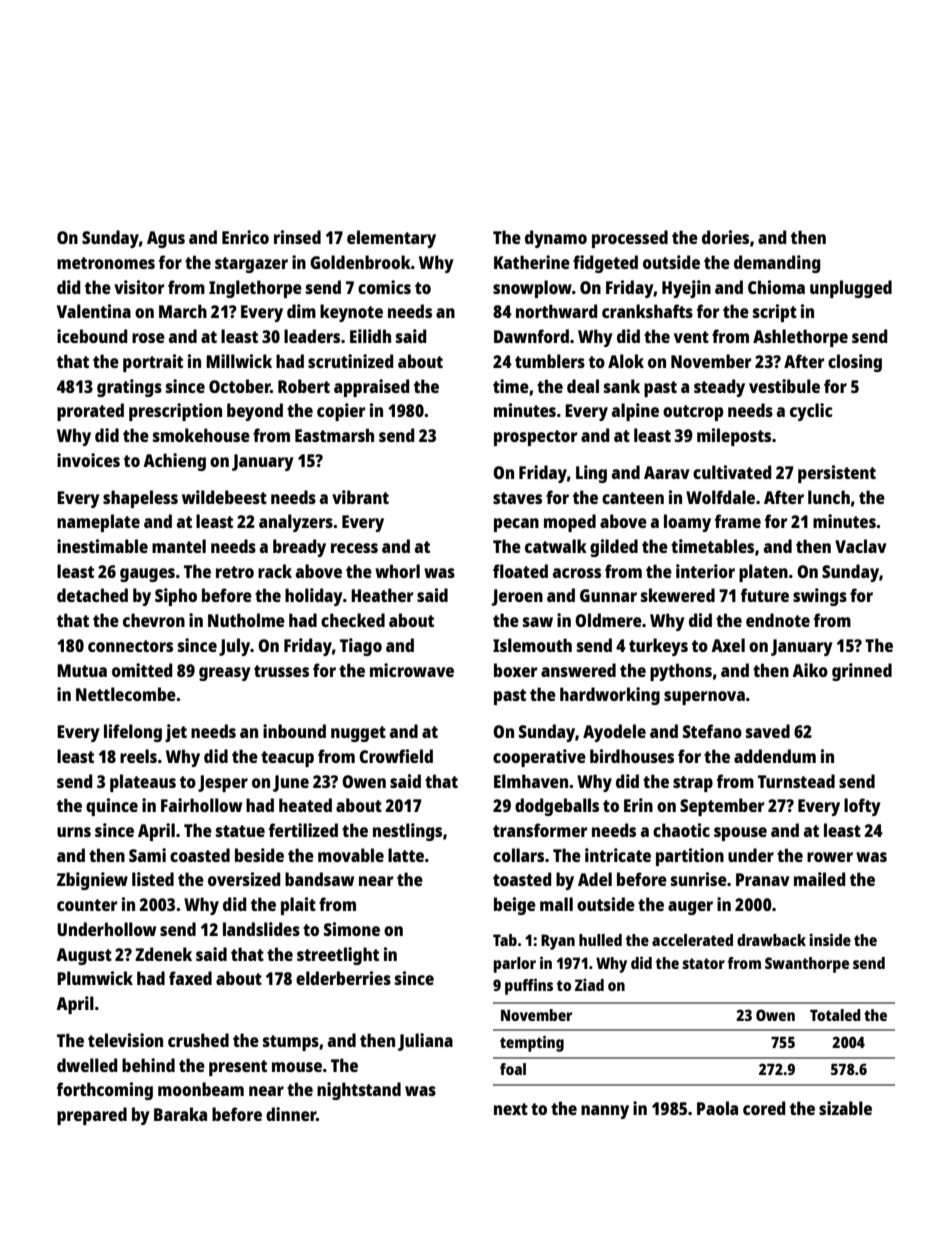  What do you see at coordinates (291, 1114) in the page?
I see `dinner` at bounding box center [291, 1114].
